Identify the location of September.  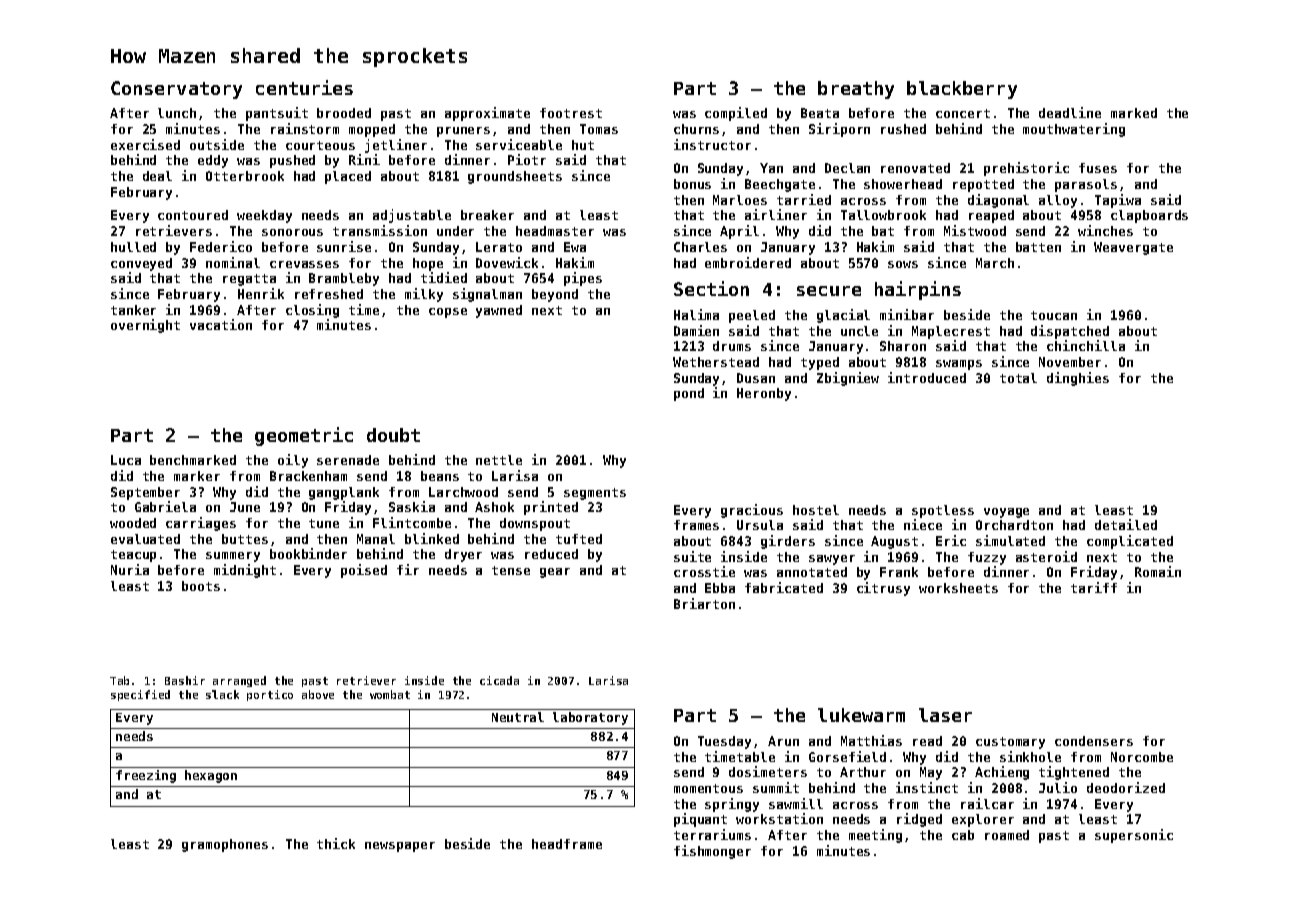
(145, 493).
